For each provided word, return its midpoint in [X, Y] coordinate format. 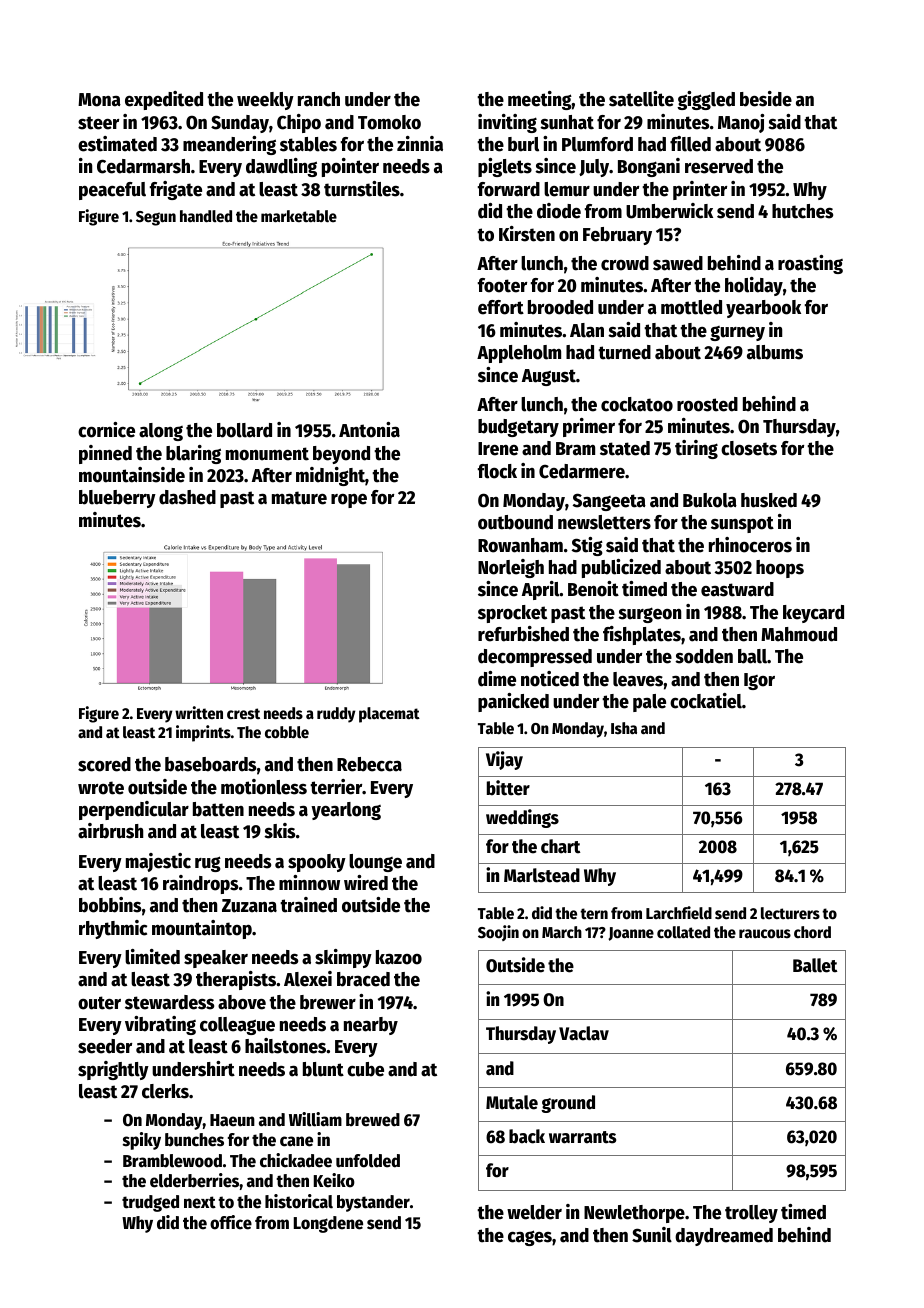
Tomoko [389, 122]
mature [299, 498]
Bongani [649, 167]
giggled [706, 100]
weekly [265, 101]
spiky [142, 1141]
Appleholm [519, 354]
